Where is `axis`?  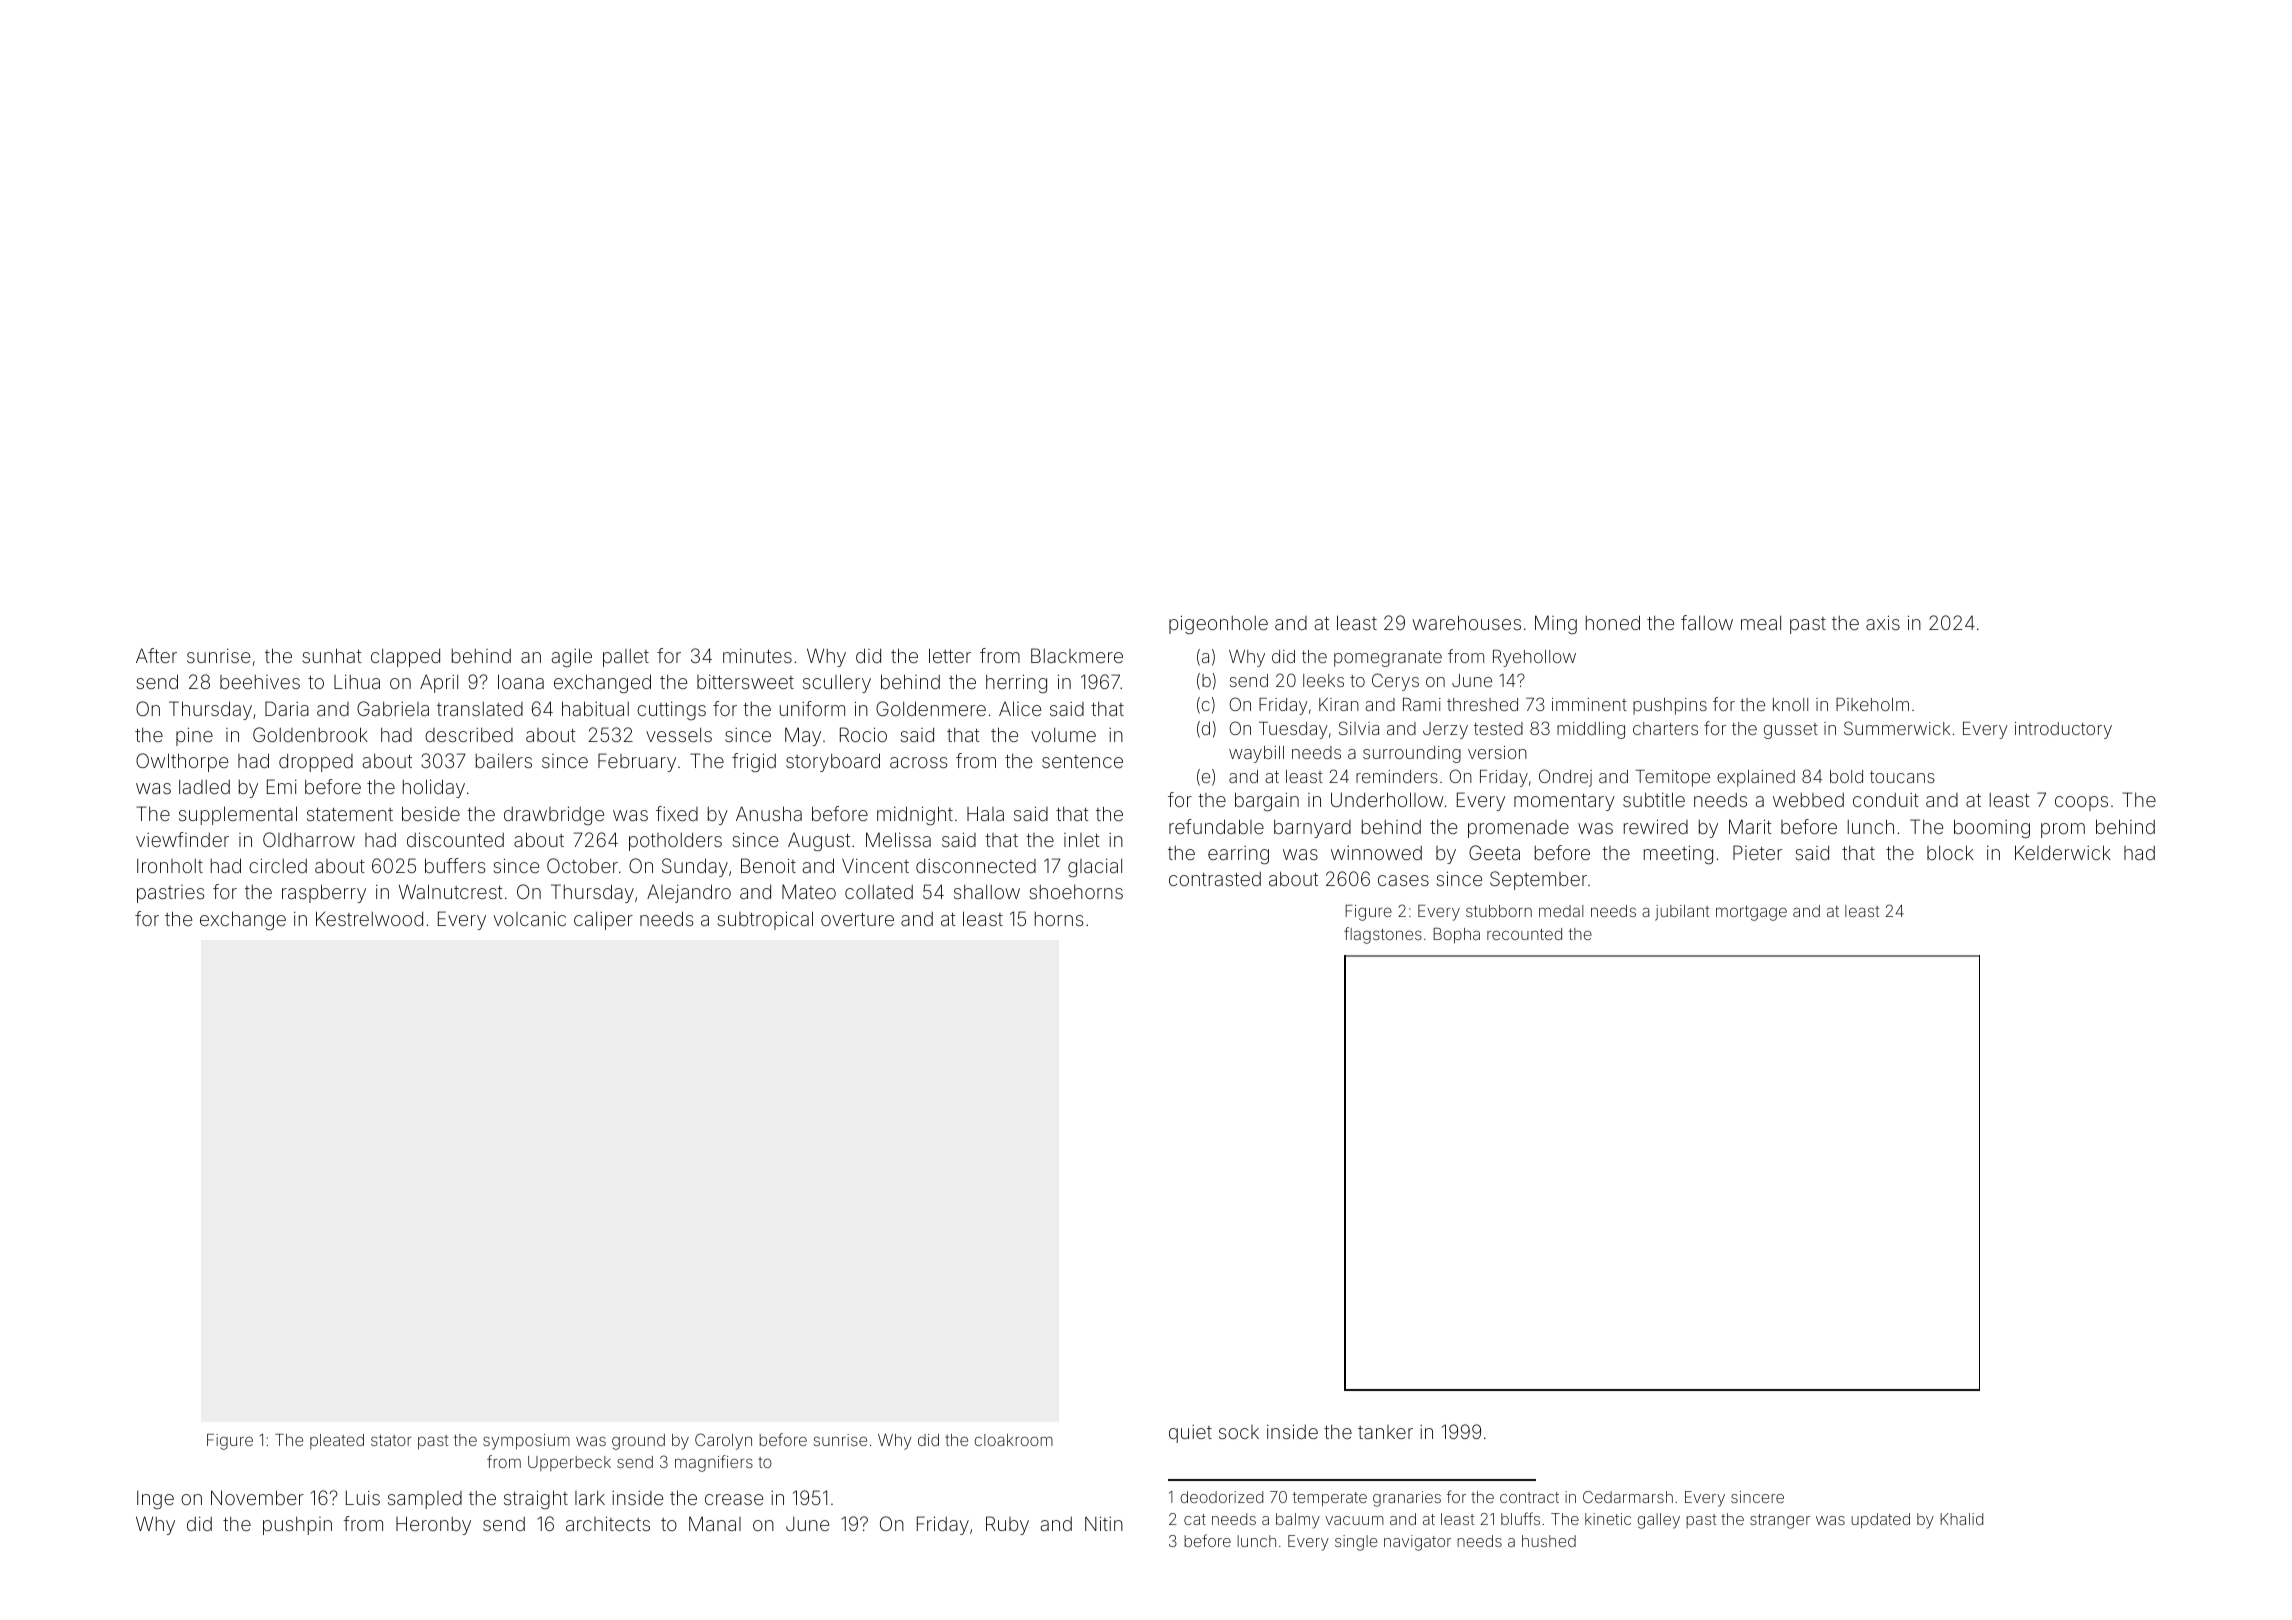
axis is located at coordinates (1883, 622).
